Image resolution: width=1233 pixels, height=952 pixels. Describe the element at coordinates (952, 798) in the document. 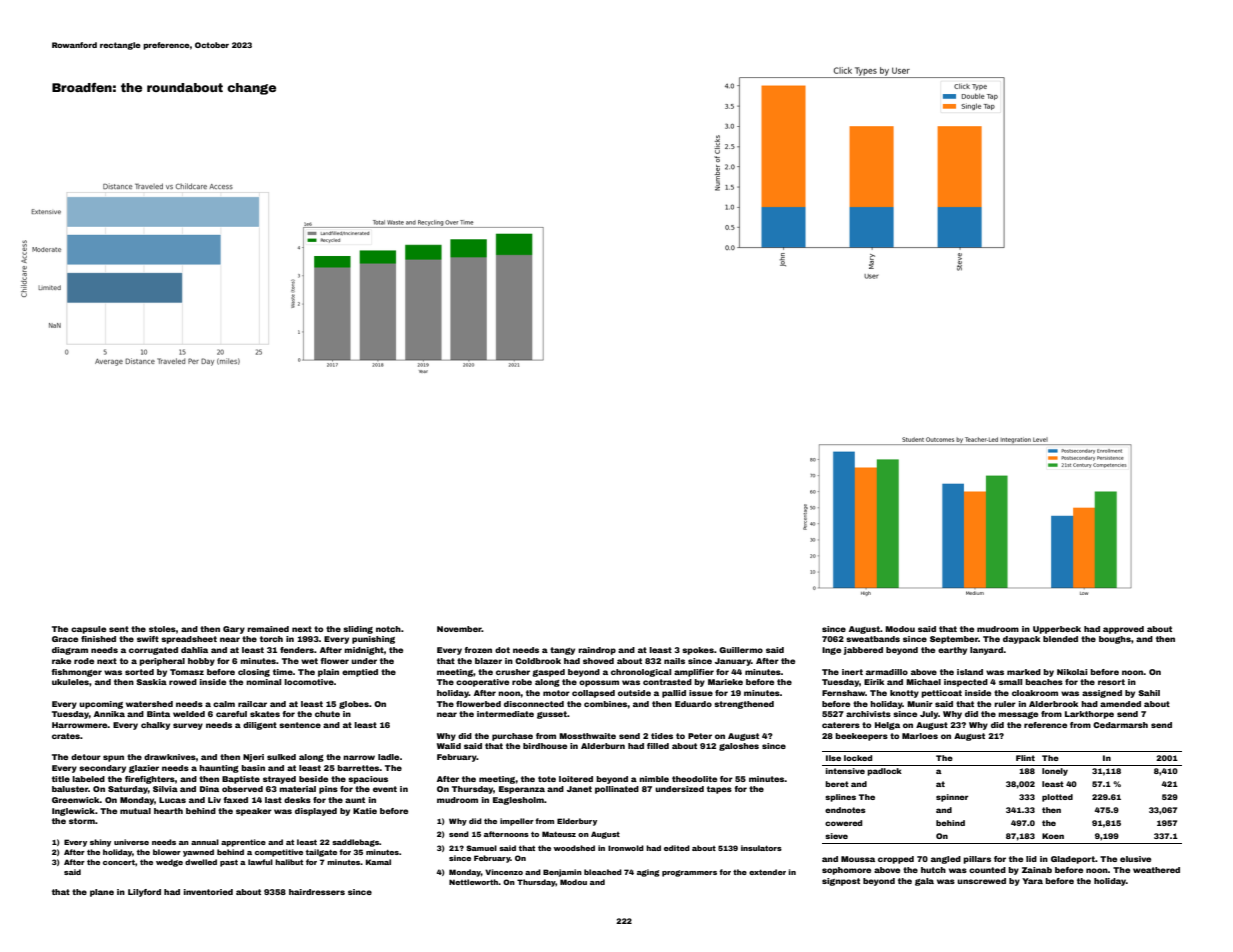

I see `spinner` at that location.
